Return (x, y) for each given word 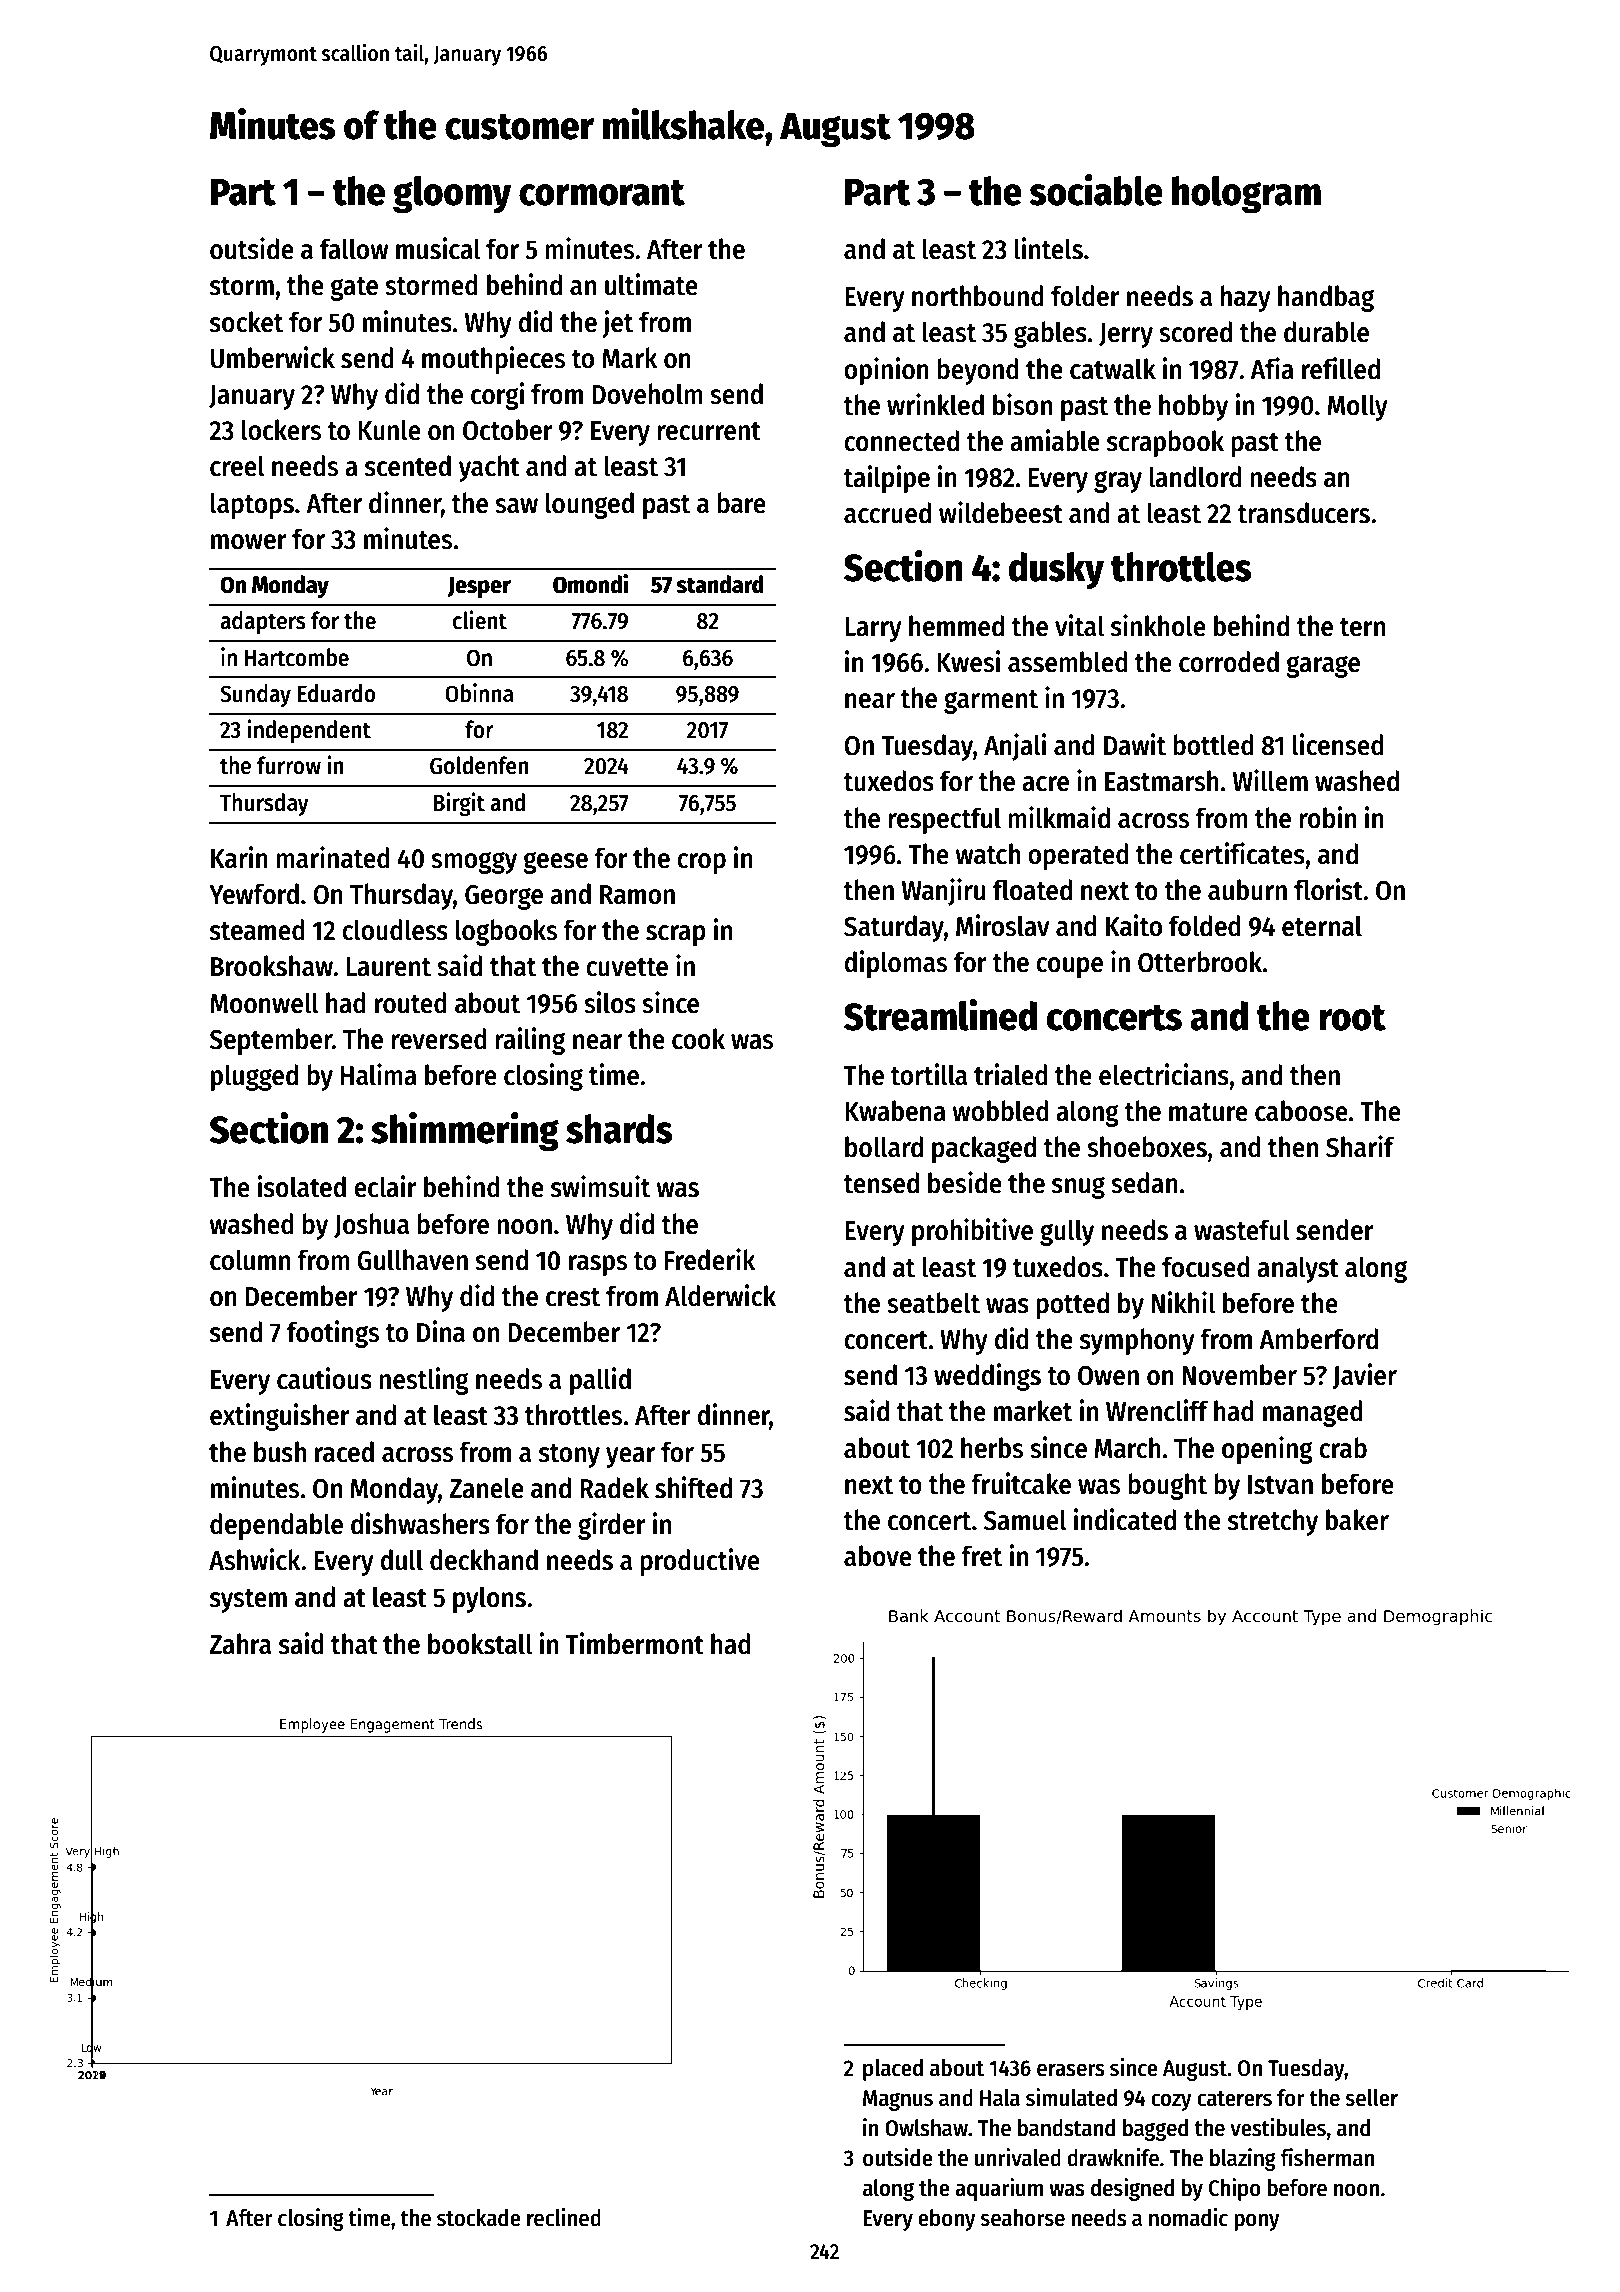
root (1352, 1018)
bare (741, 503)
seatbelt (933, 1303)
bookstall (480, 1644)
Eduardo (337, 693)
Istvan (1280, 1485)
